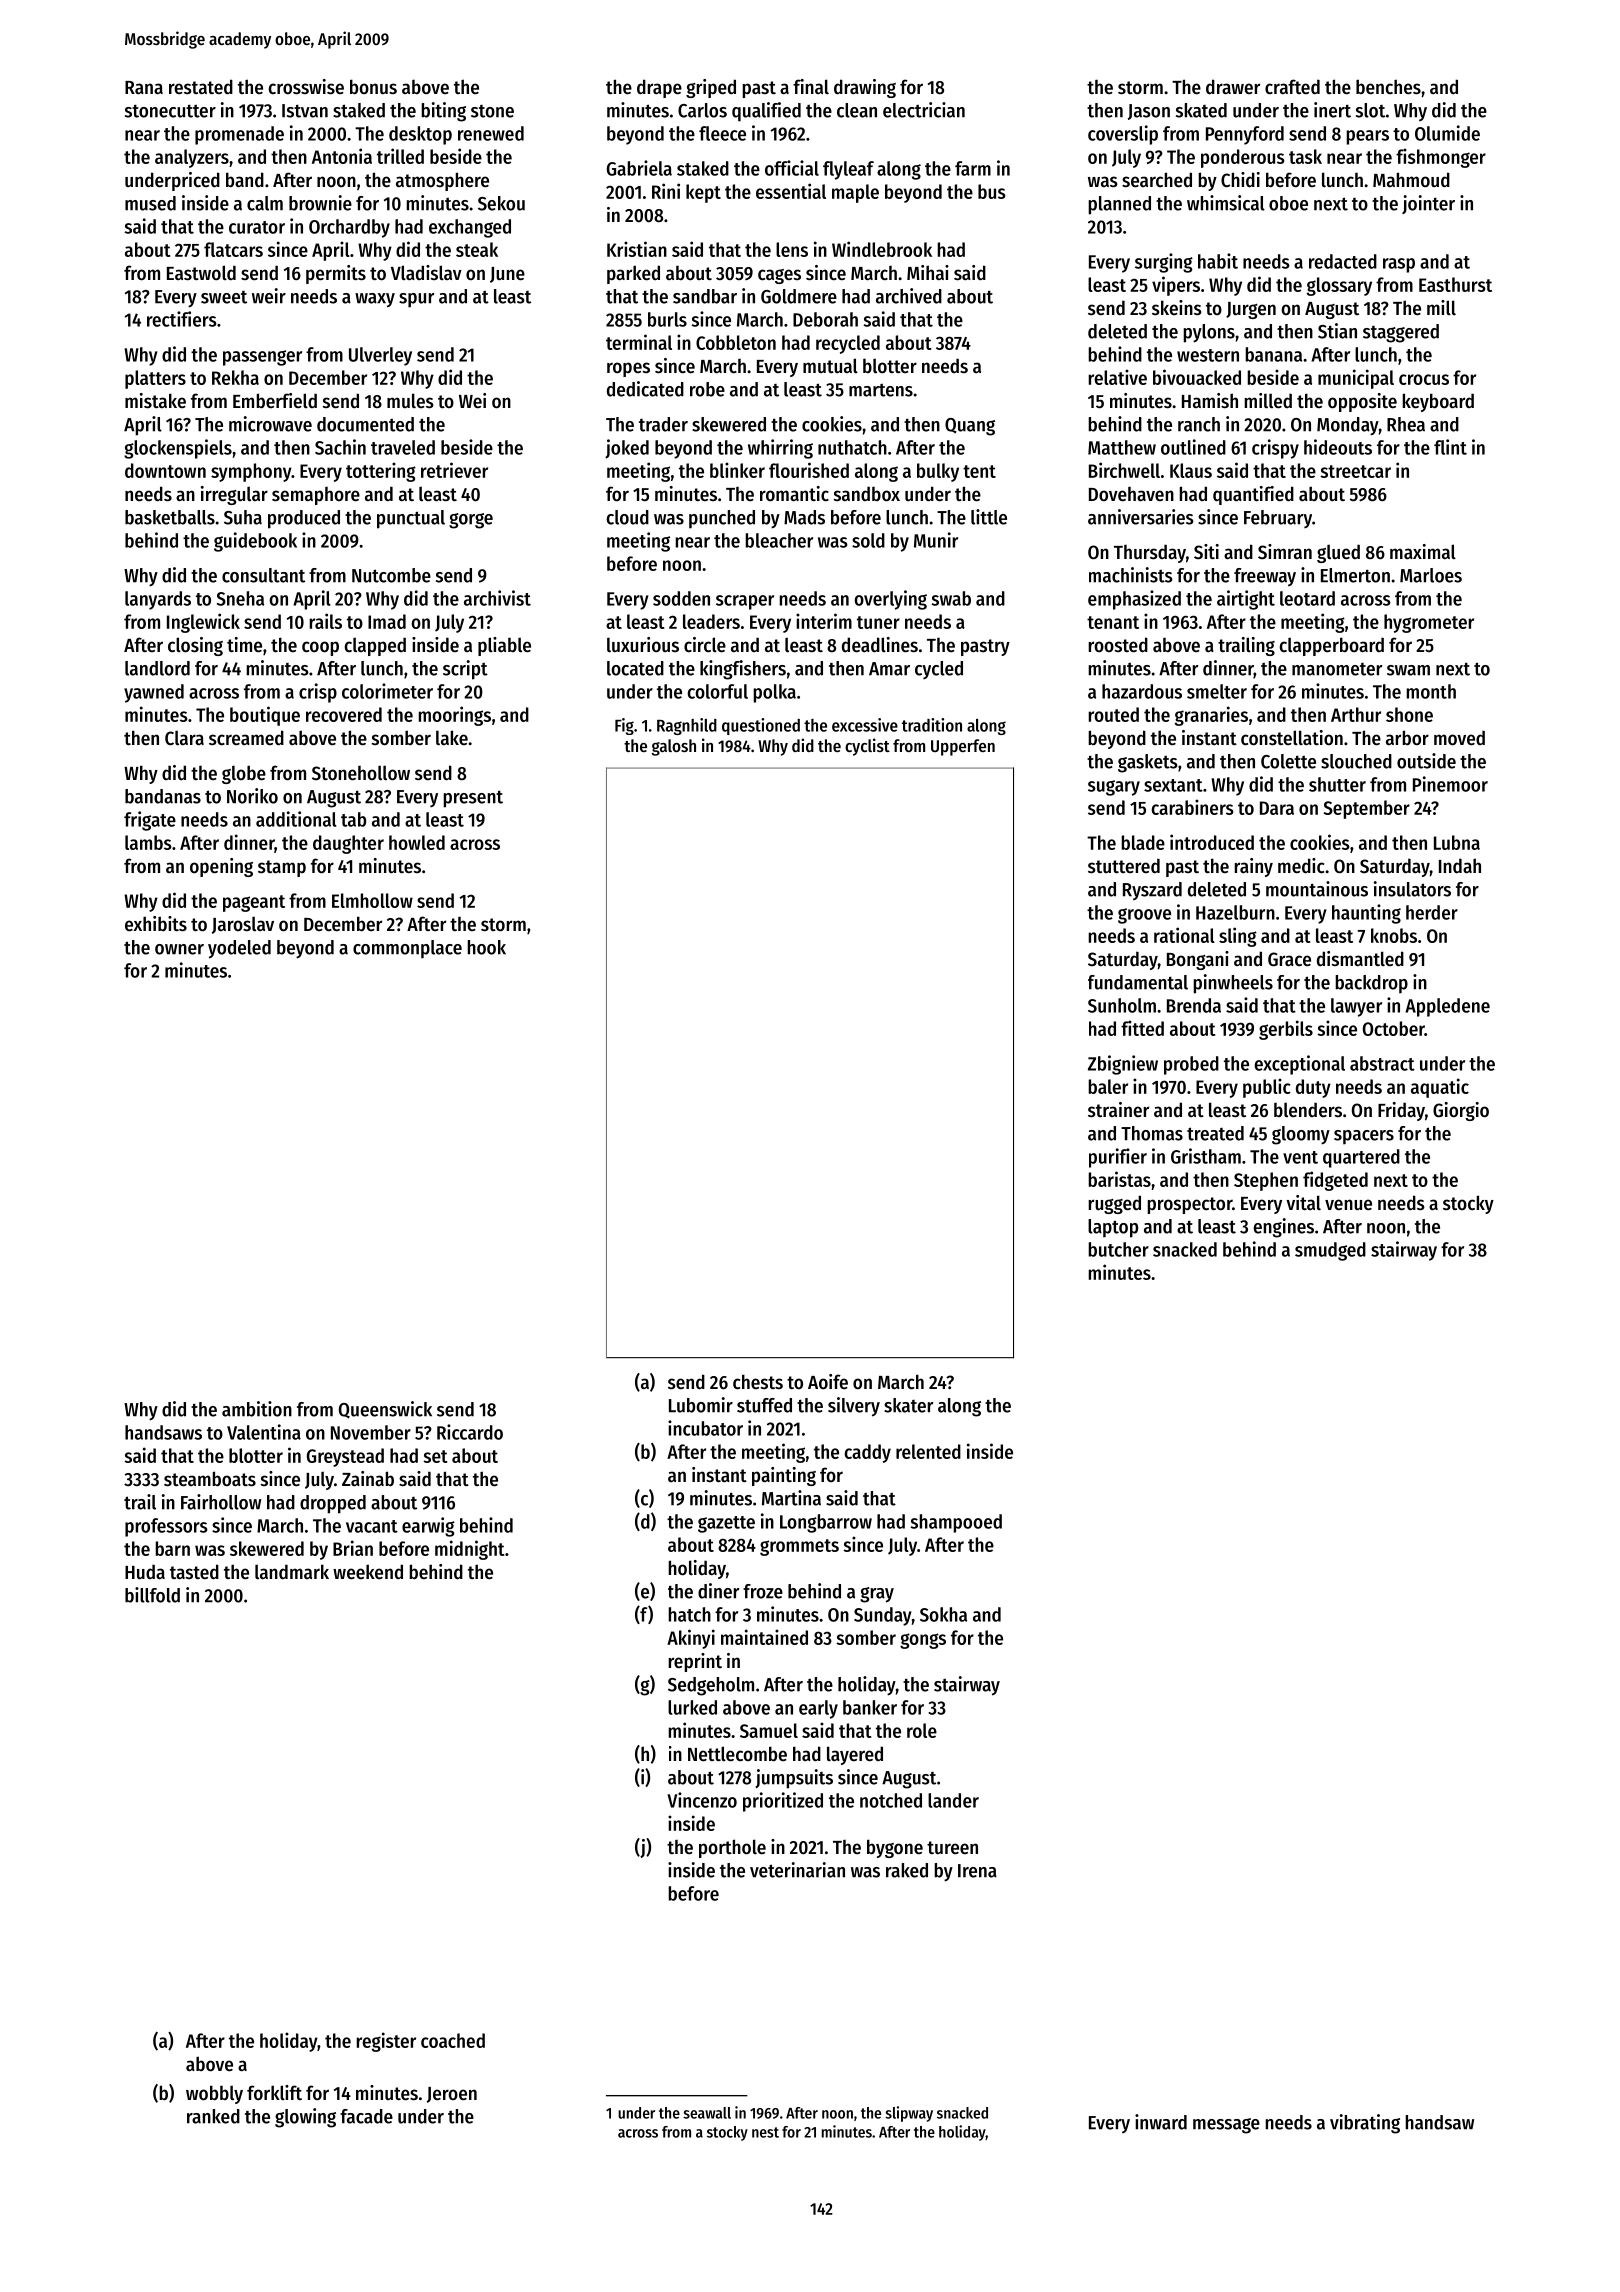  Describe the element at coordinates (264, 1432) in the document. I see `Valentina` at that location.
